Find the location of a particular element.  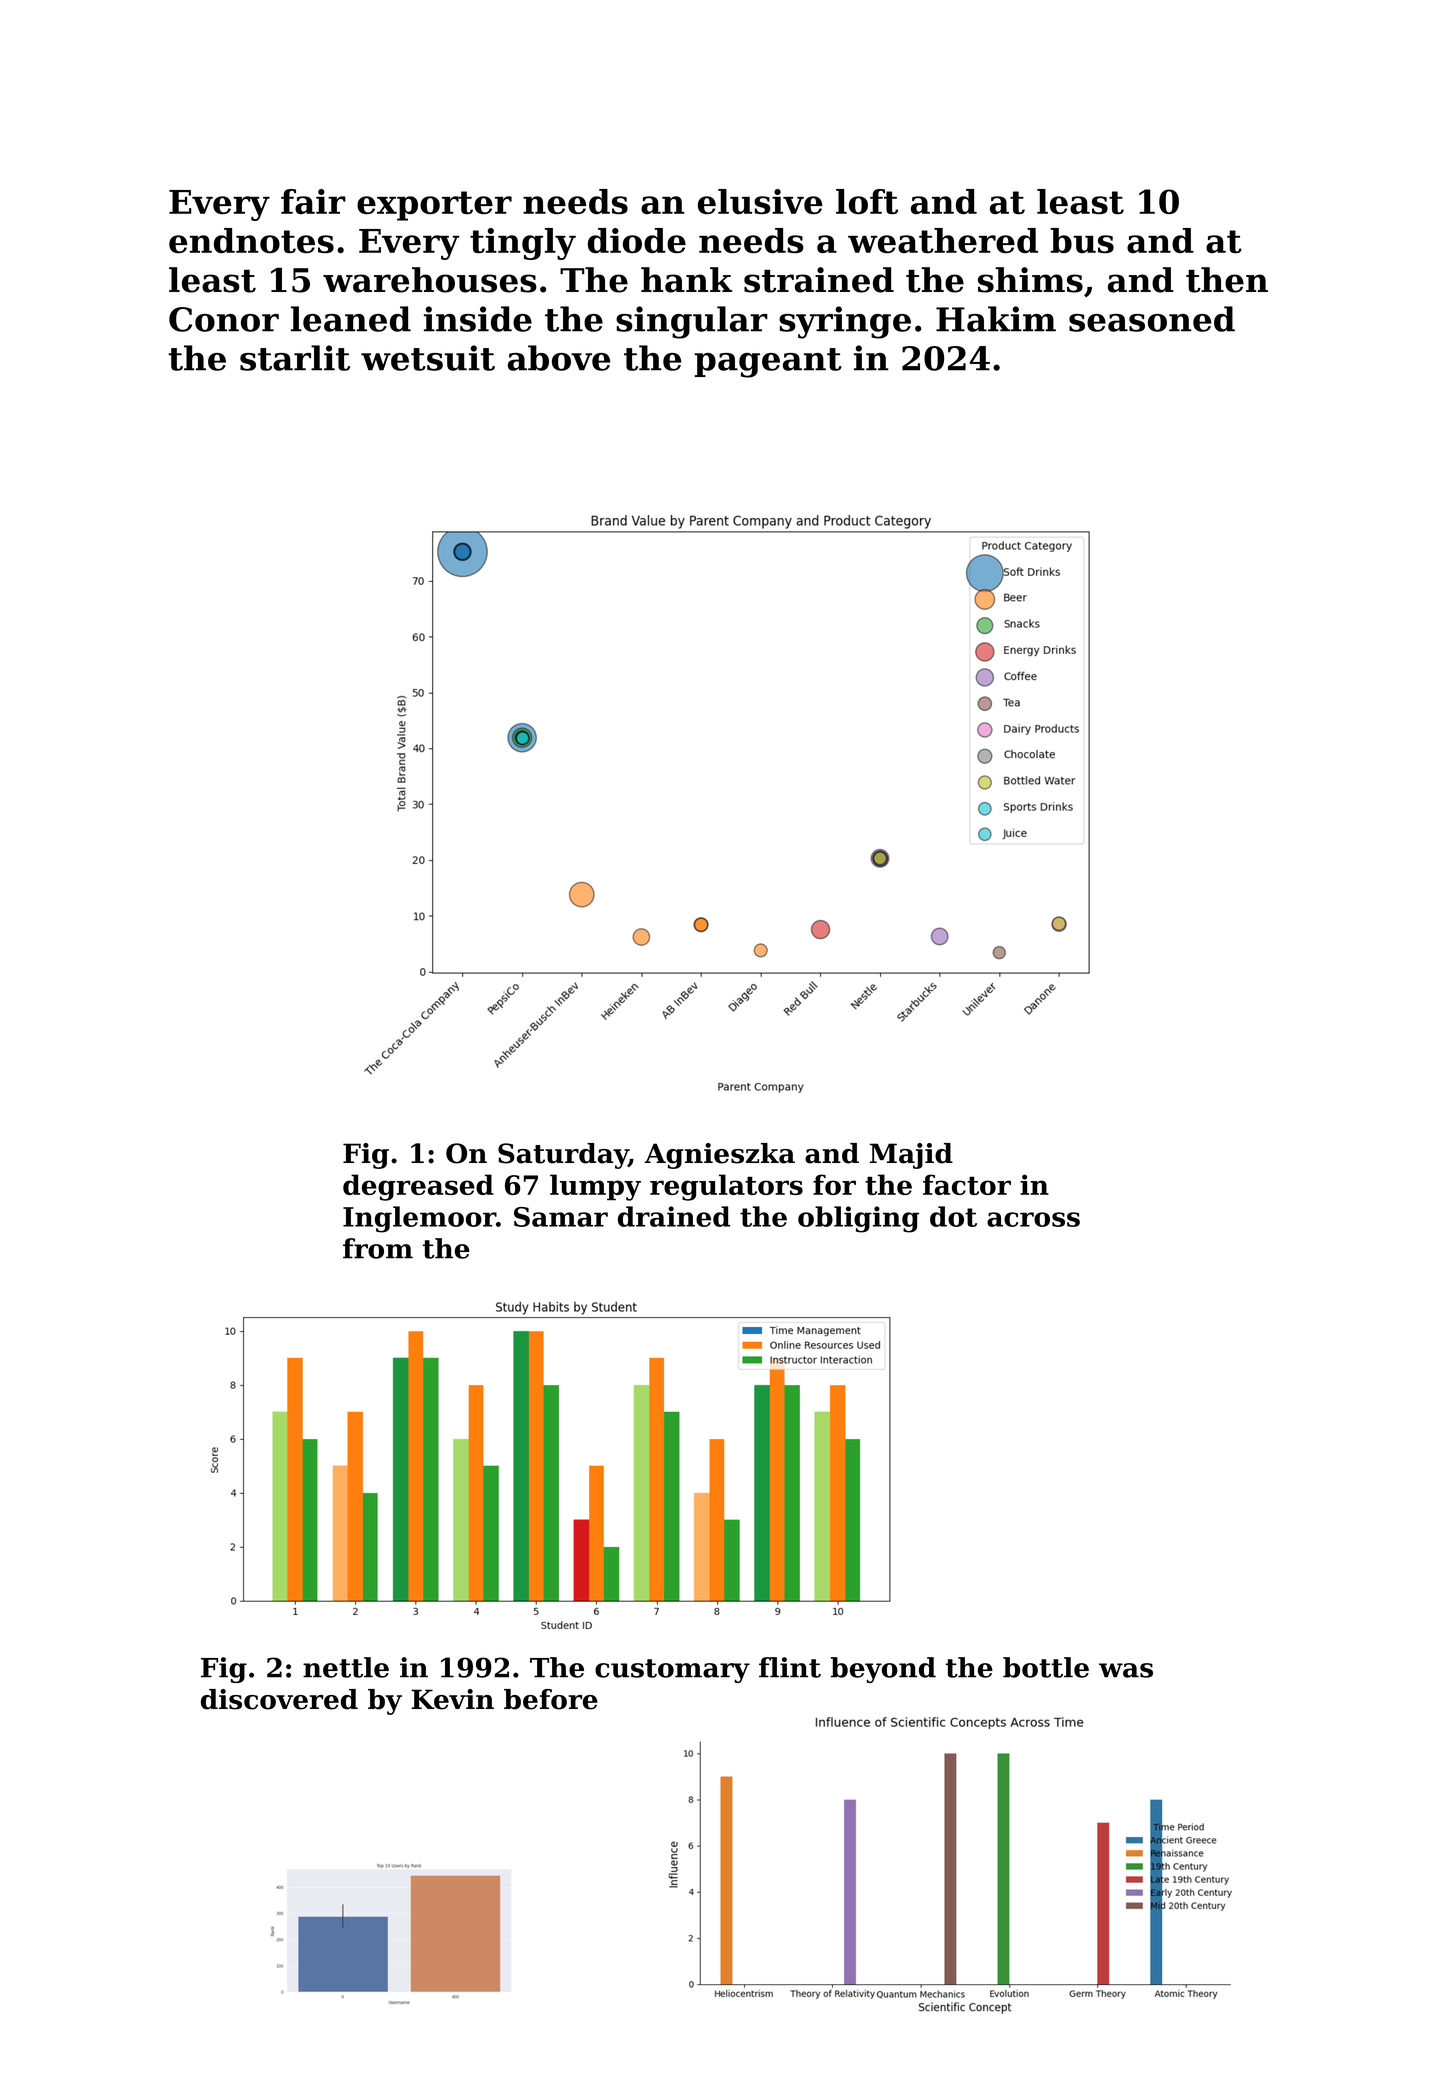

pageant is located at coordinates (768, 363).
